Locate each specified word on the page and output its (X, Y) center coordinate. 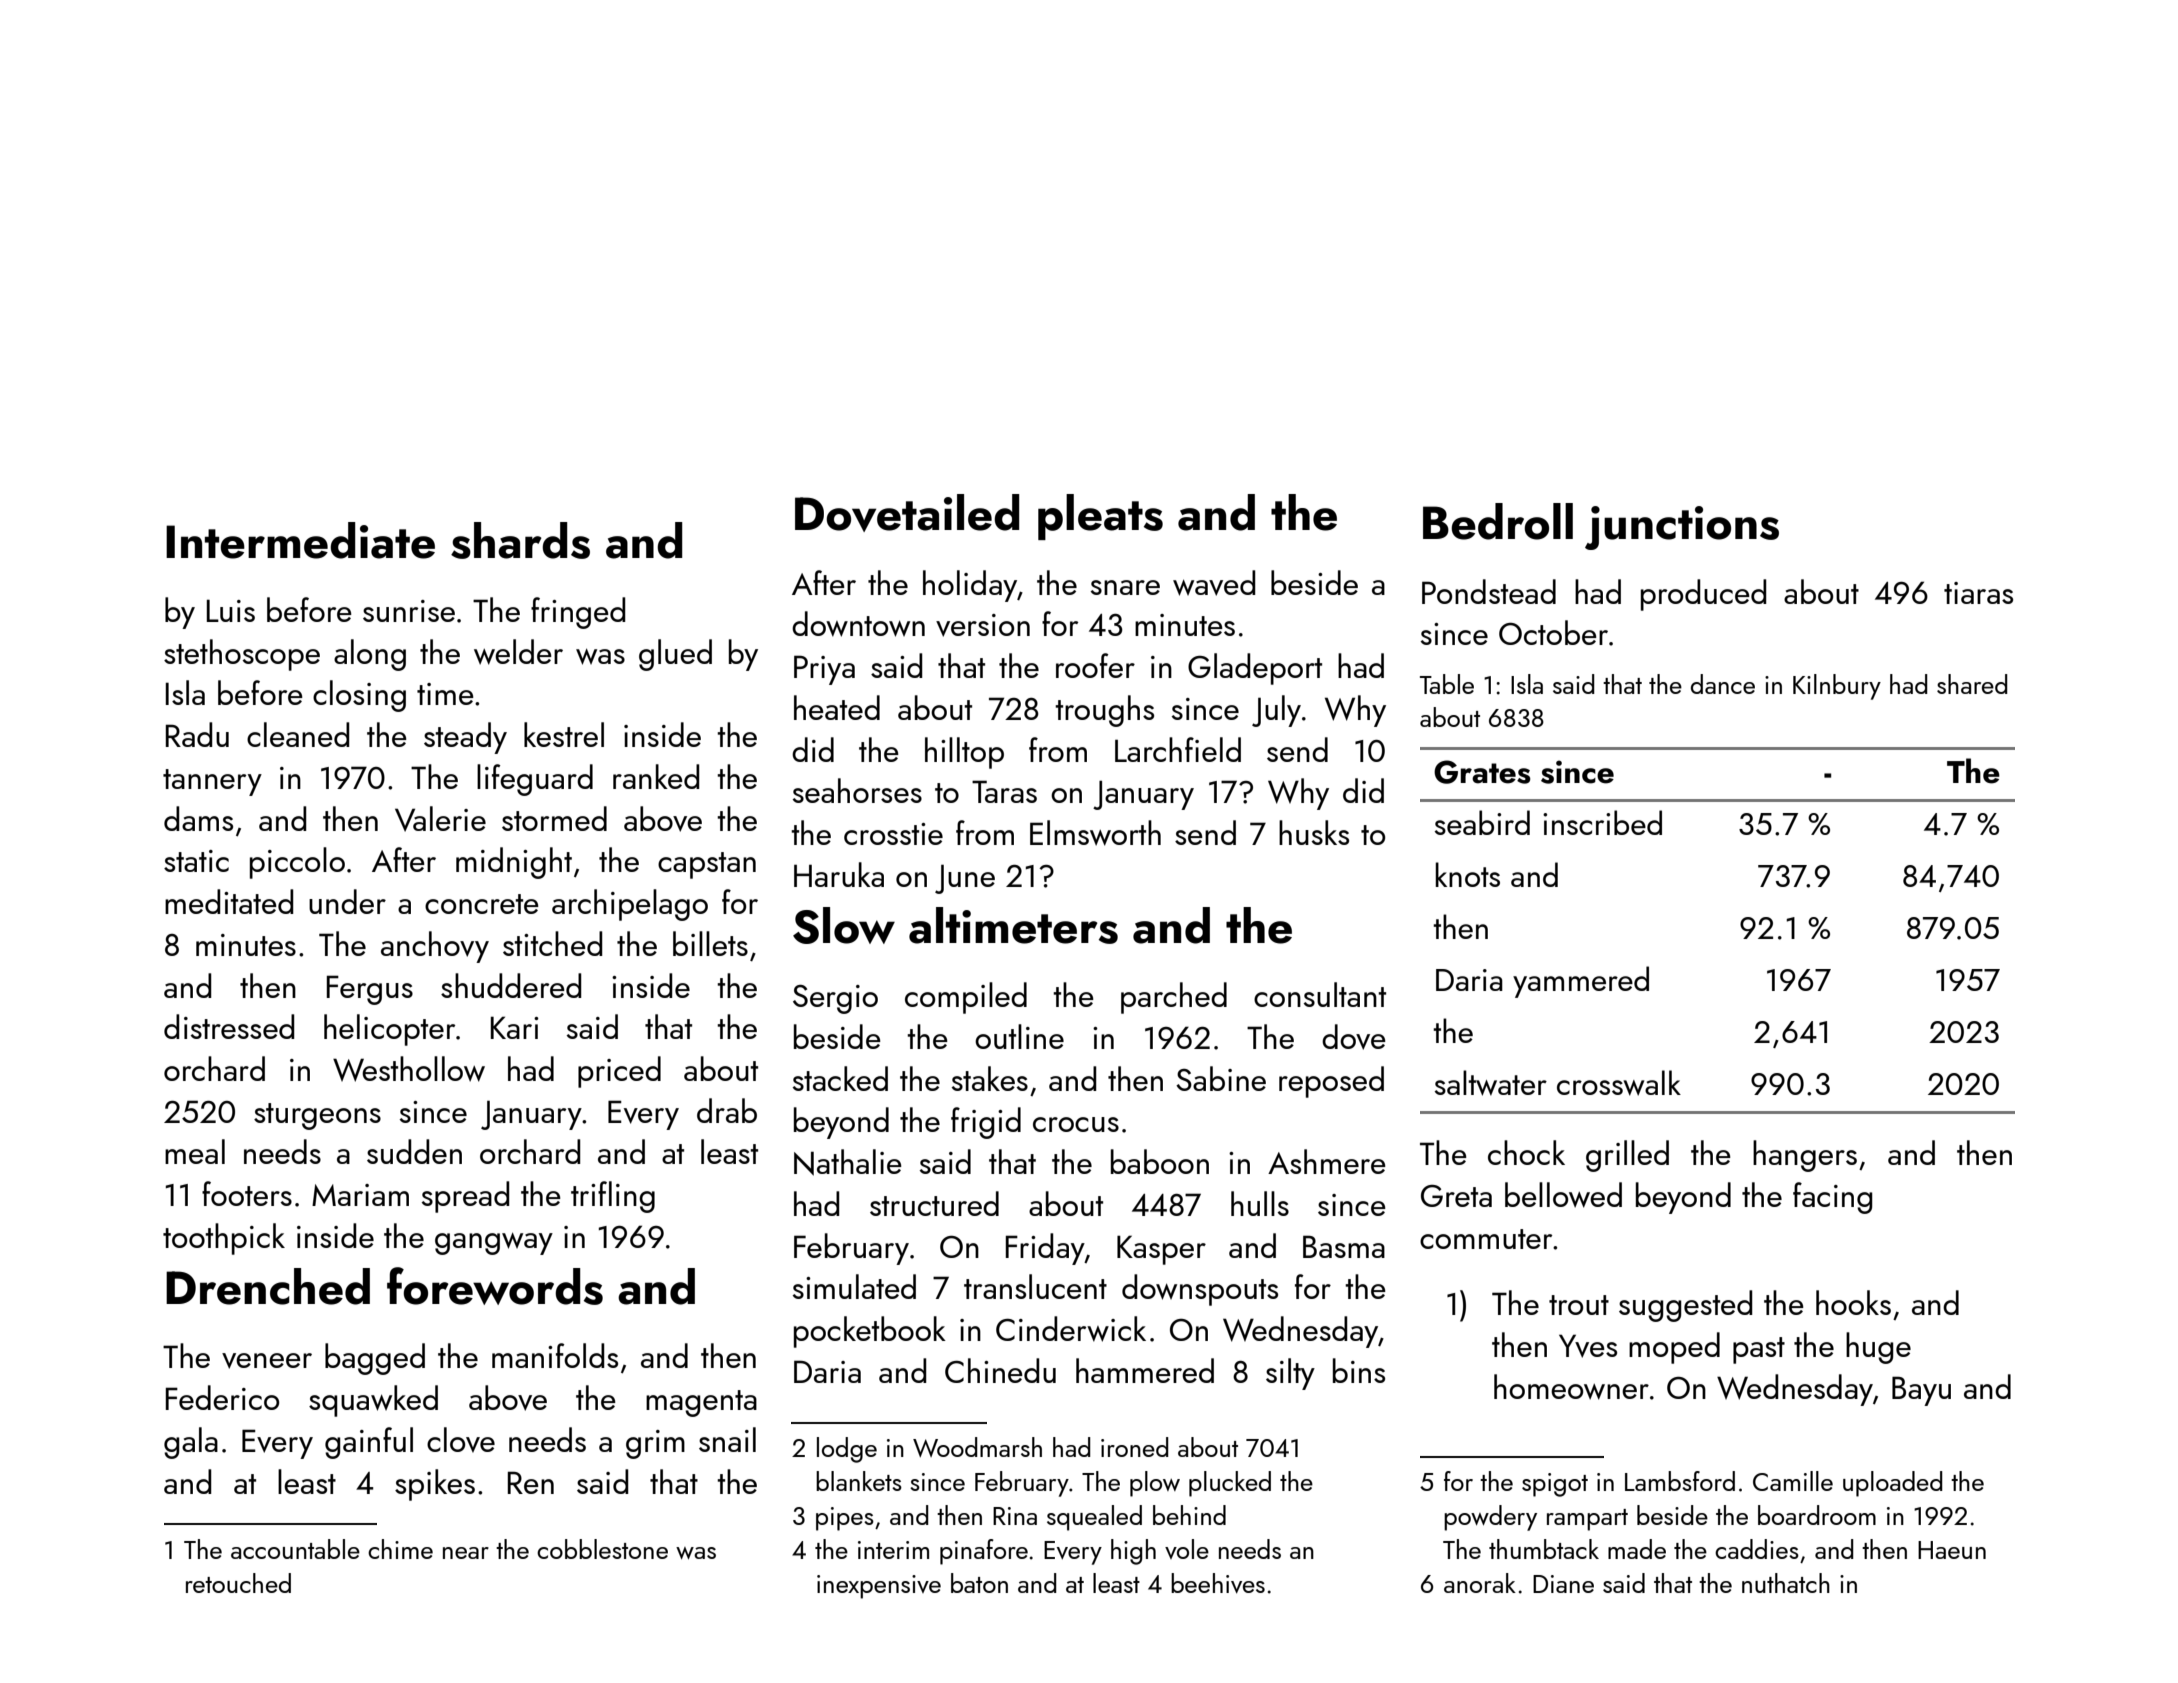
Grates (1482, 772)
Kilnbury (1837, 687)
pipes (845, 1519)
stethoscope (242, 655)
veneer (267, 1361)
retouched (238, 1583)
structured (934, 1203)
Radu (197, 734)
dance (1723, 684)
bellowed (1563, 1195)
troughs (1104, 711)
